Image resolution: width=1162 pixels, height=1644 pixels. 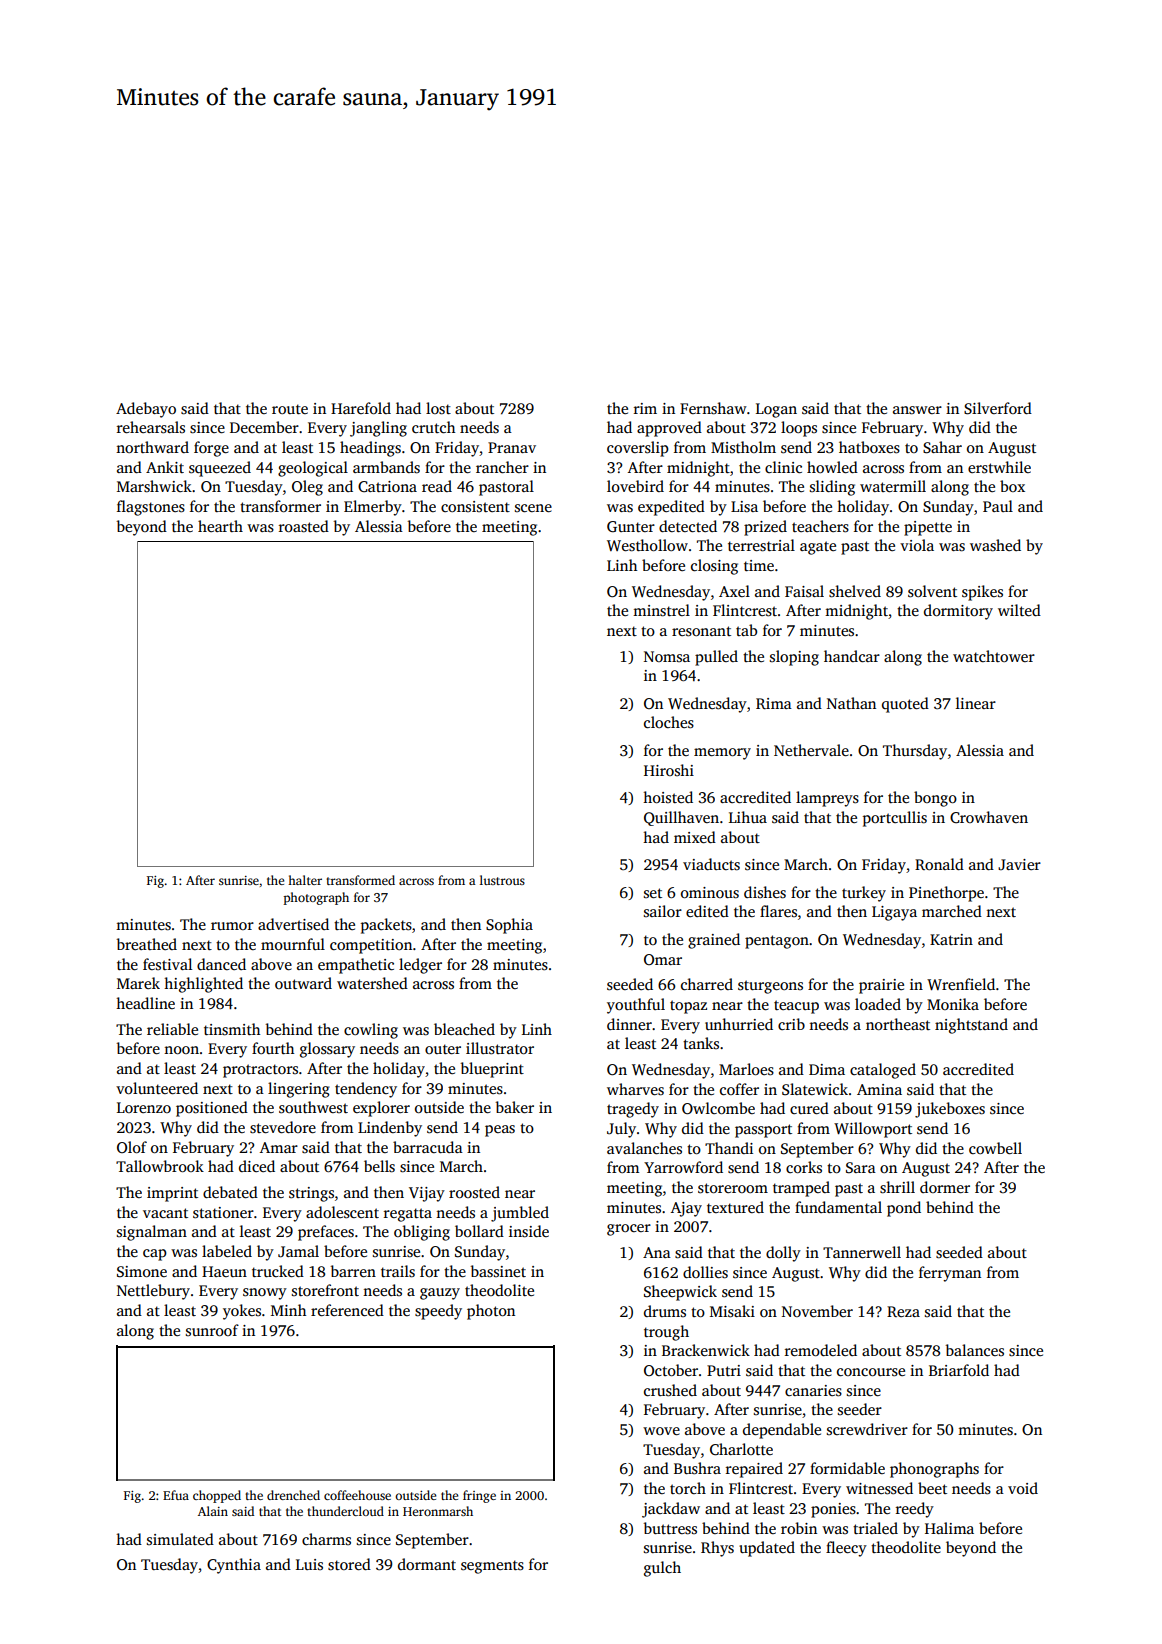 I want to click on Elmerby, so click(x=373, y=508).
